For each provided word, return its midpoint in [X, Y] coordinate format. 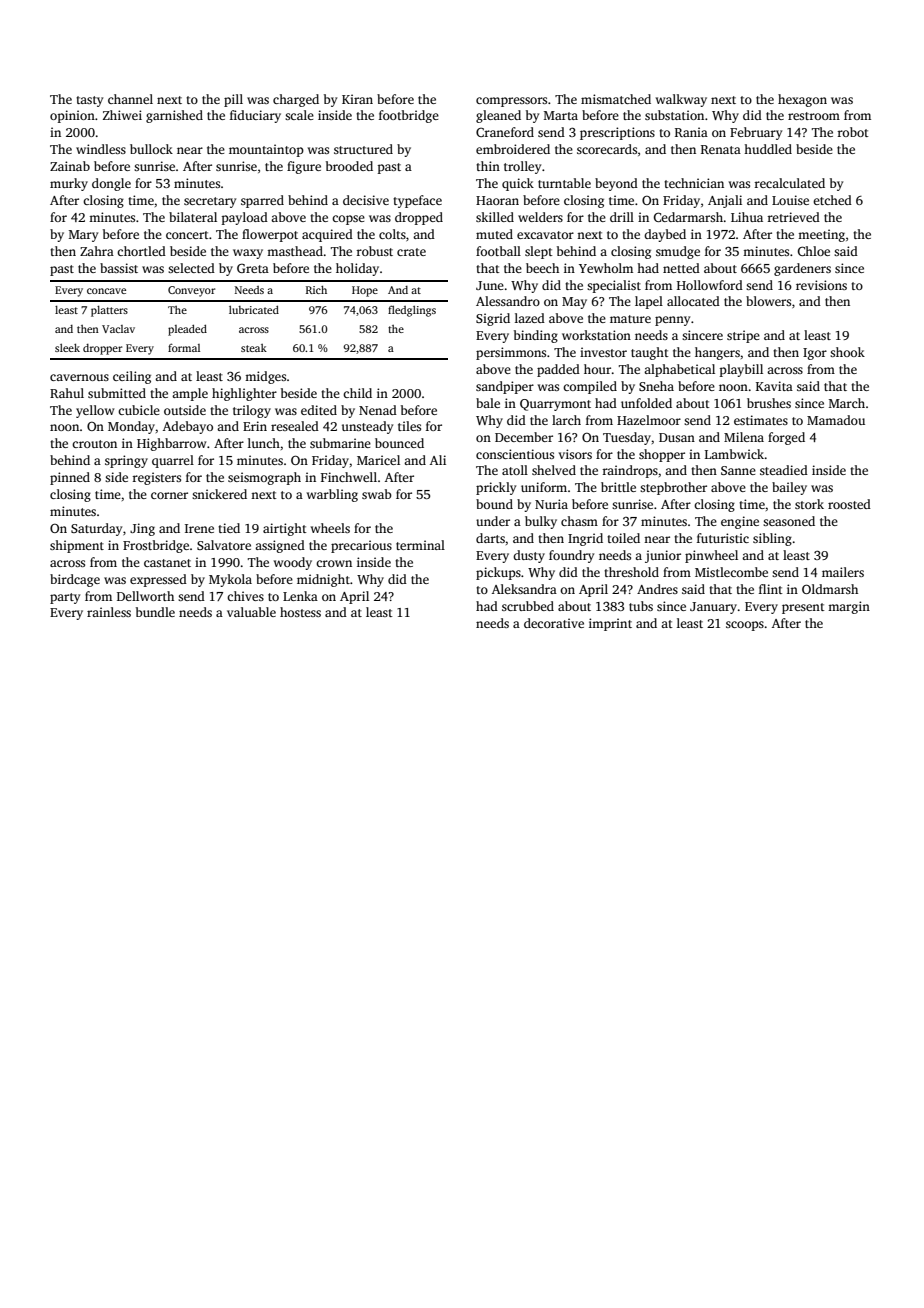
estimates [761, 420]
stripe [743, 336]
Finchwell [349, 477]
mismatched [616, 99]
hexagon [802, 100]
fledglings [412, 311]
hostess [300, 612]
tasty [89, 101]
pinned [70, 478]
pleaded [187, 330]
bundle [155, 612]
